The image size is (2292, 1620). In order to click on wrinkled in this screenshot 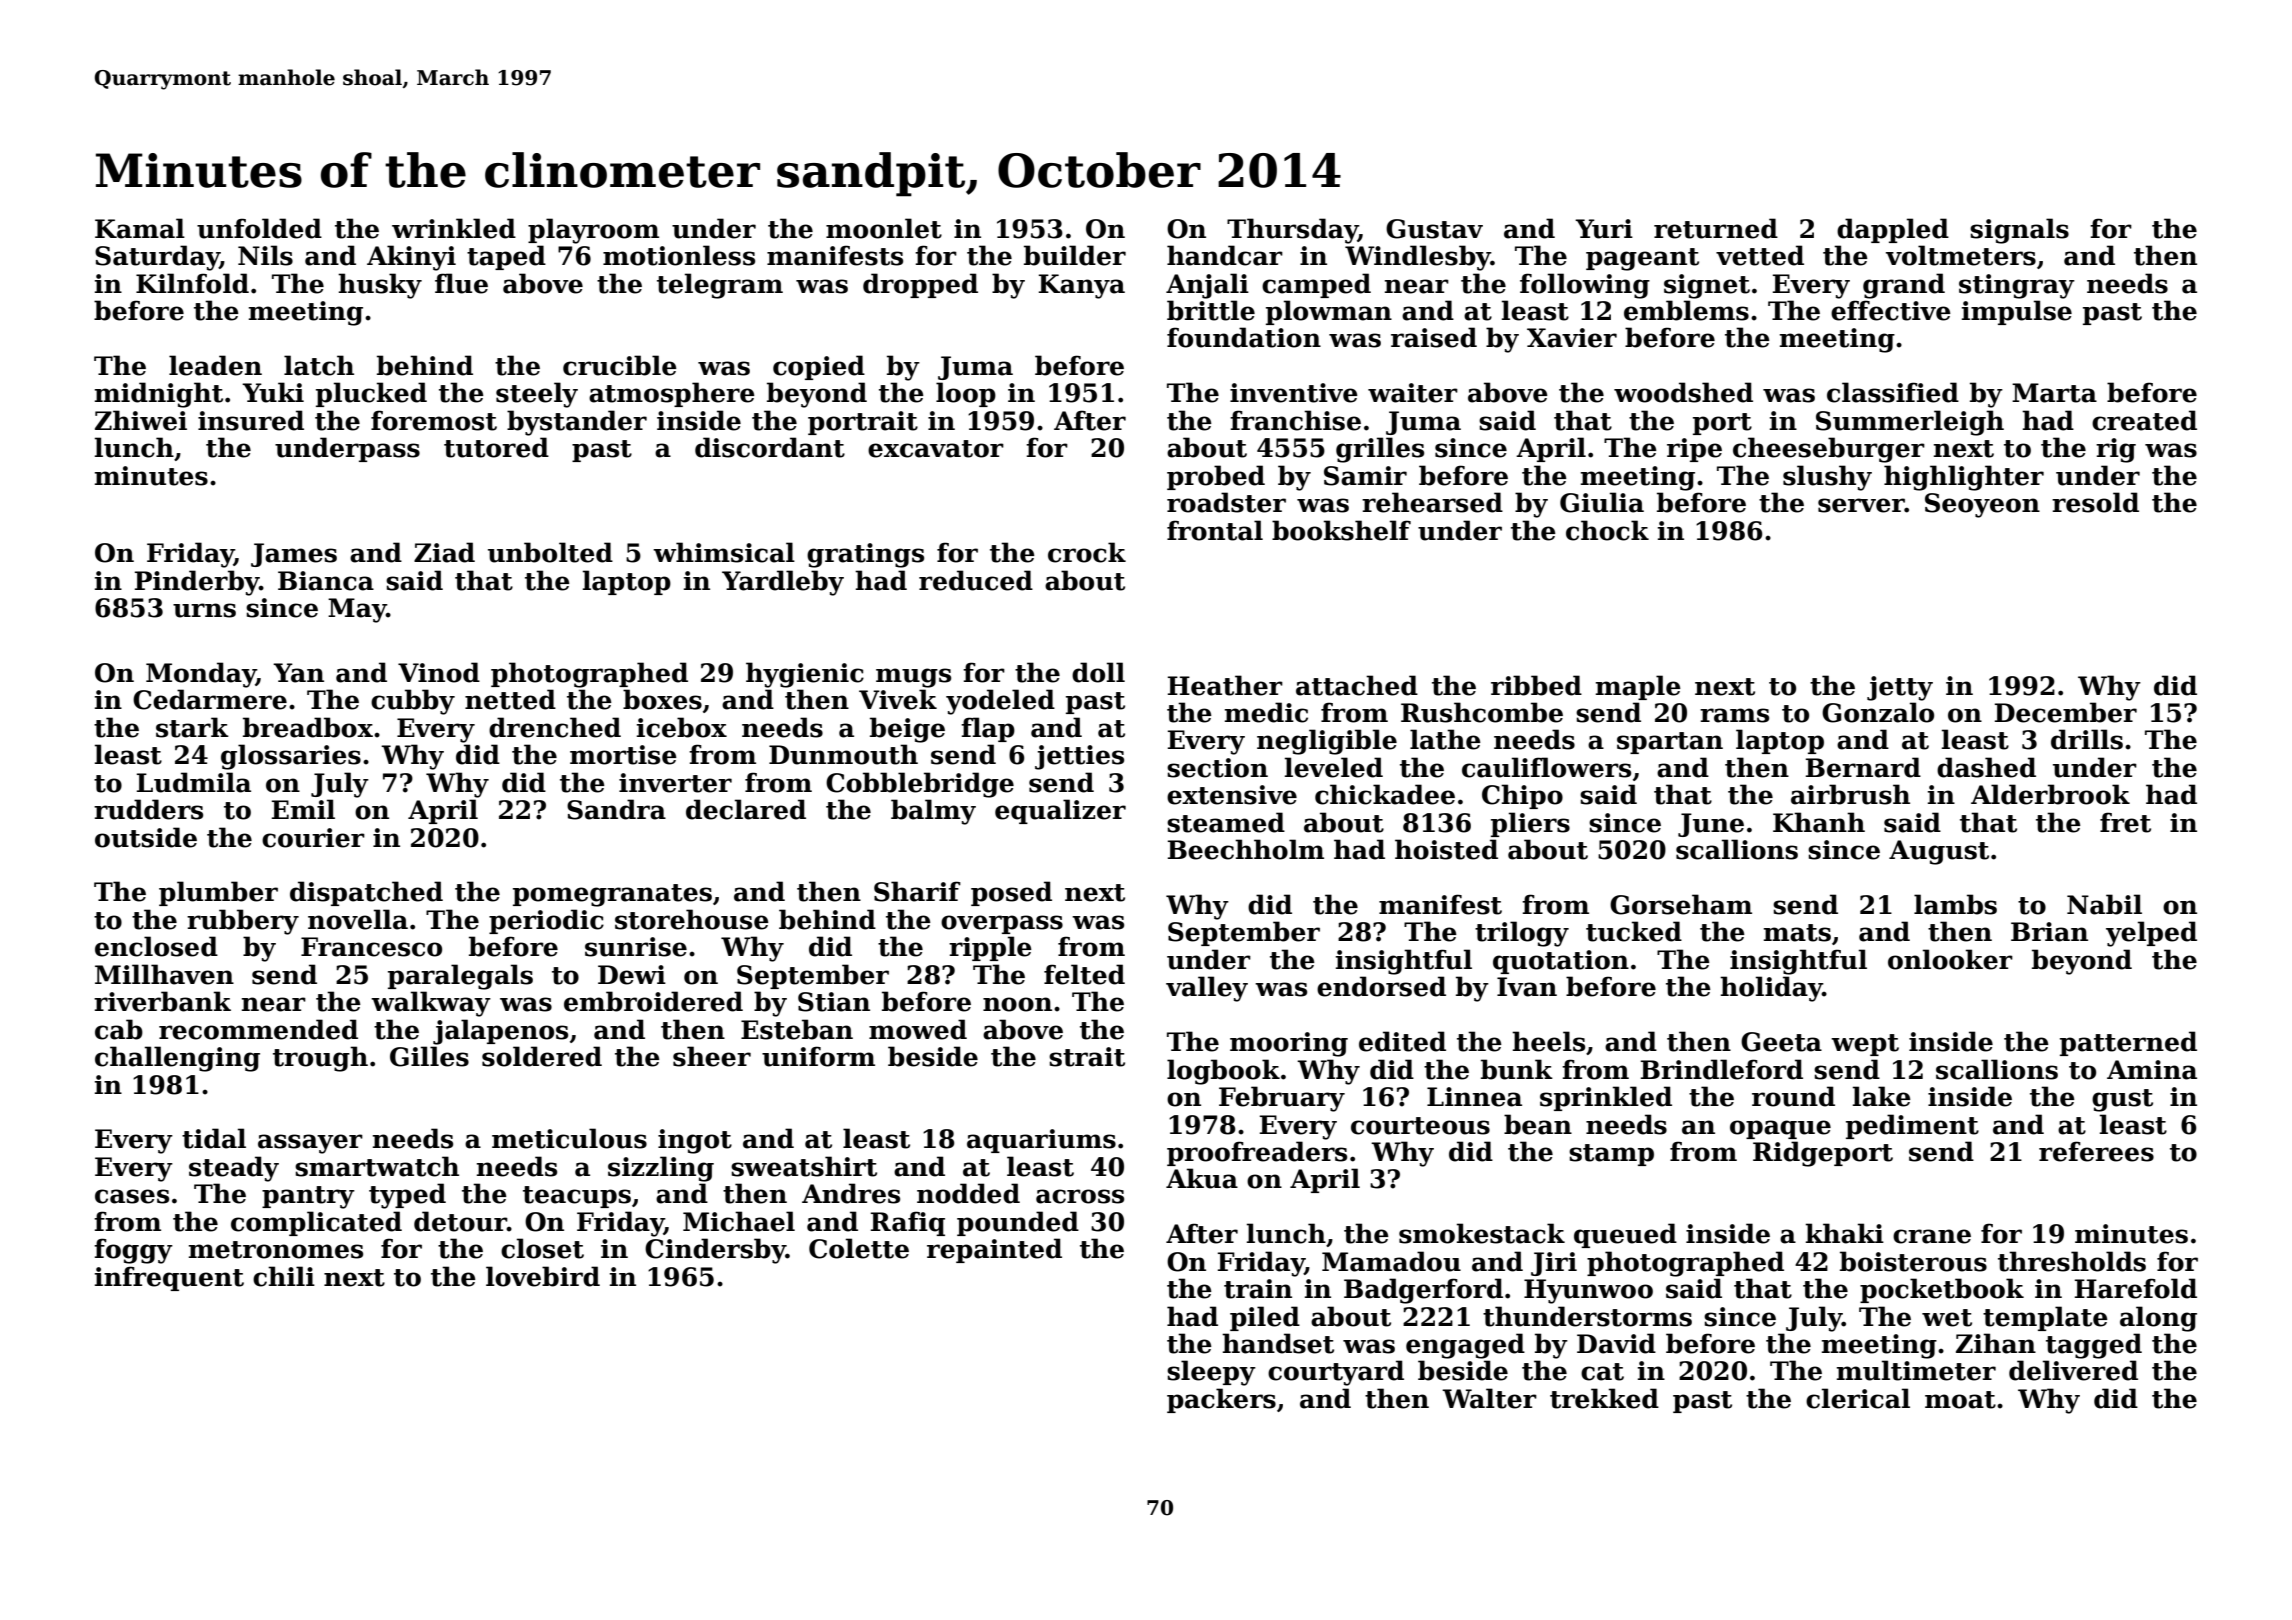, I will do `click(454, 228)`.
